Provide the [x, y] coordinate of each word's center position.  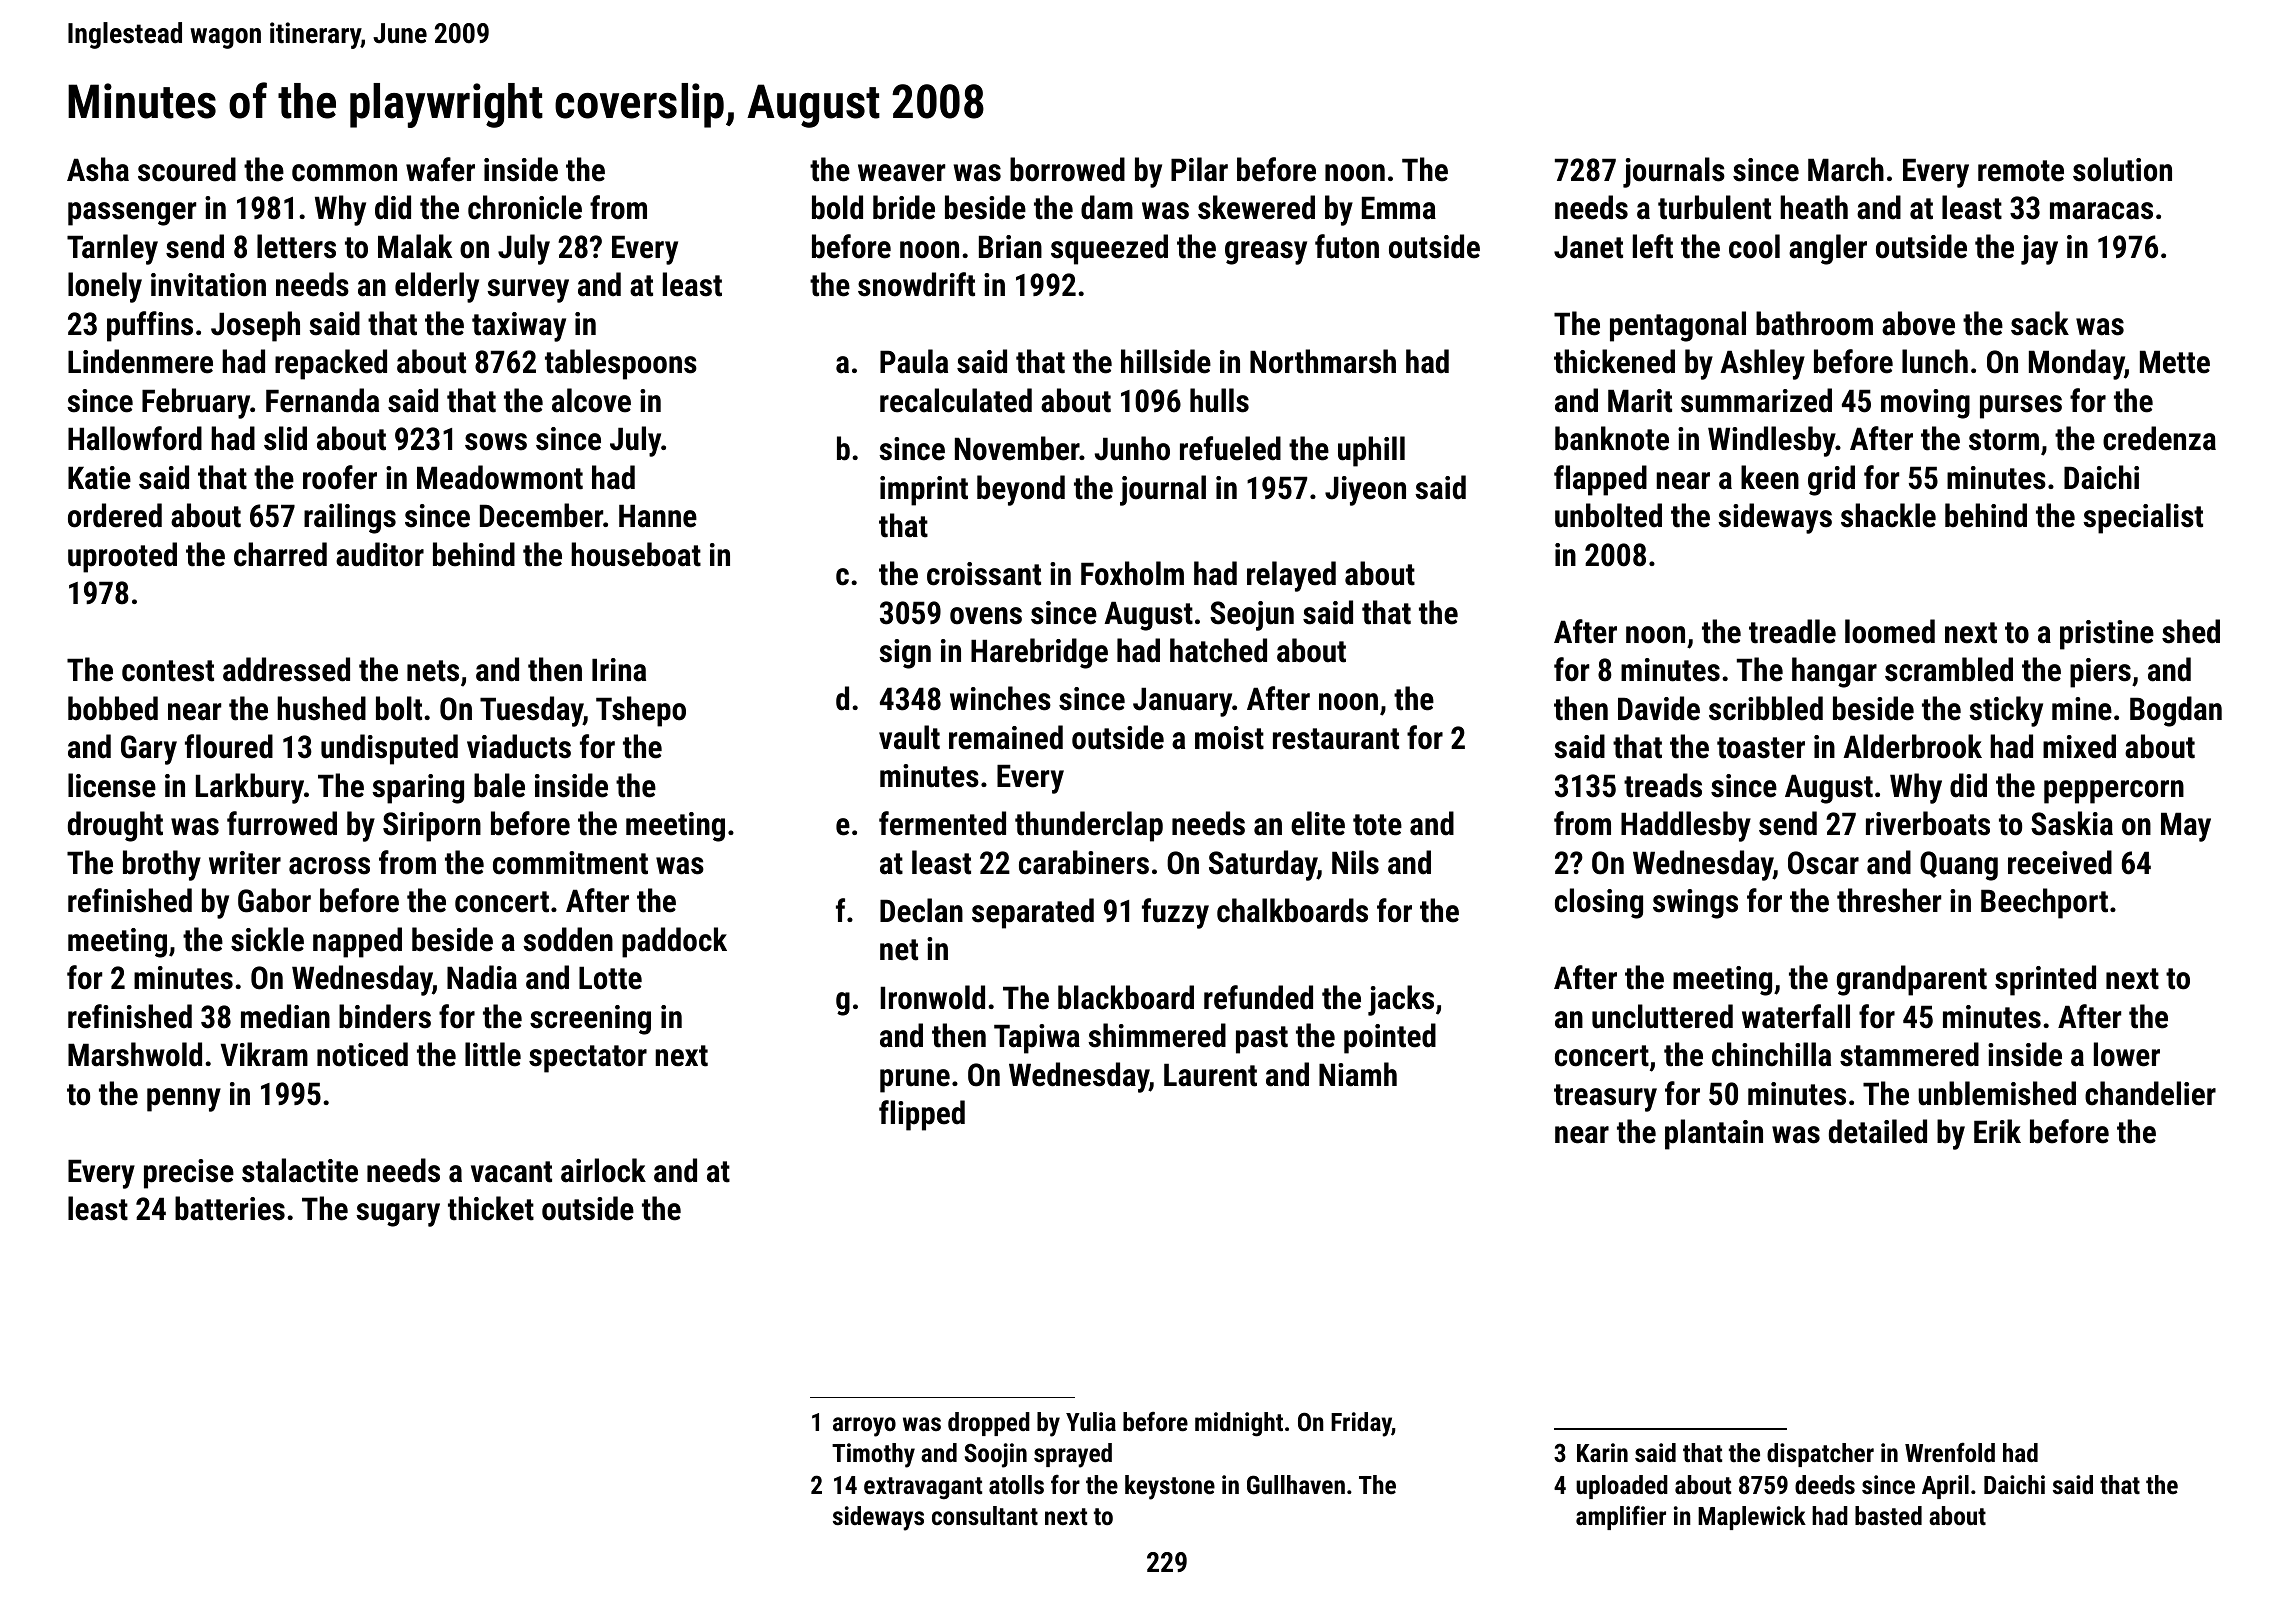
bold [837, 207]
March [1846, 169]
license [112, 785]
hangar [1834, 672]
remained [1006, 737]
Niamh [1358, 1074]
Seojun [1252, 616]
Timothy [873, 1455]
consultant [985, 1515]
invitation [208, 285]
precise [189, 1174]
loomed [1890, 631]
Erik [1997, 1131]
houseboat [636, 554]
